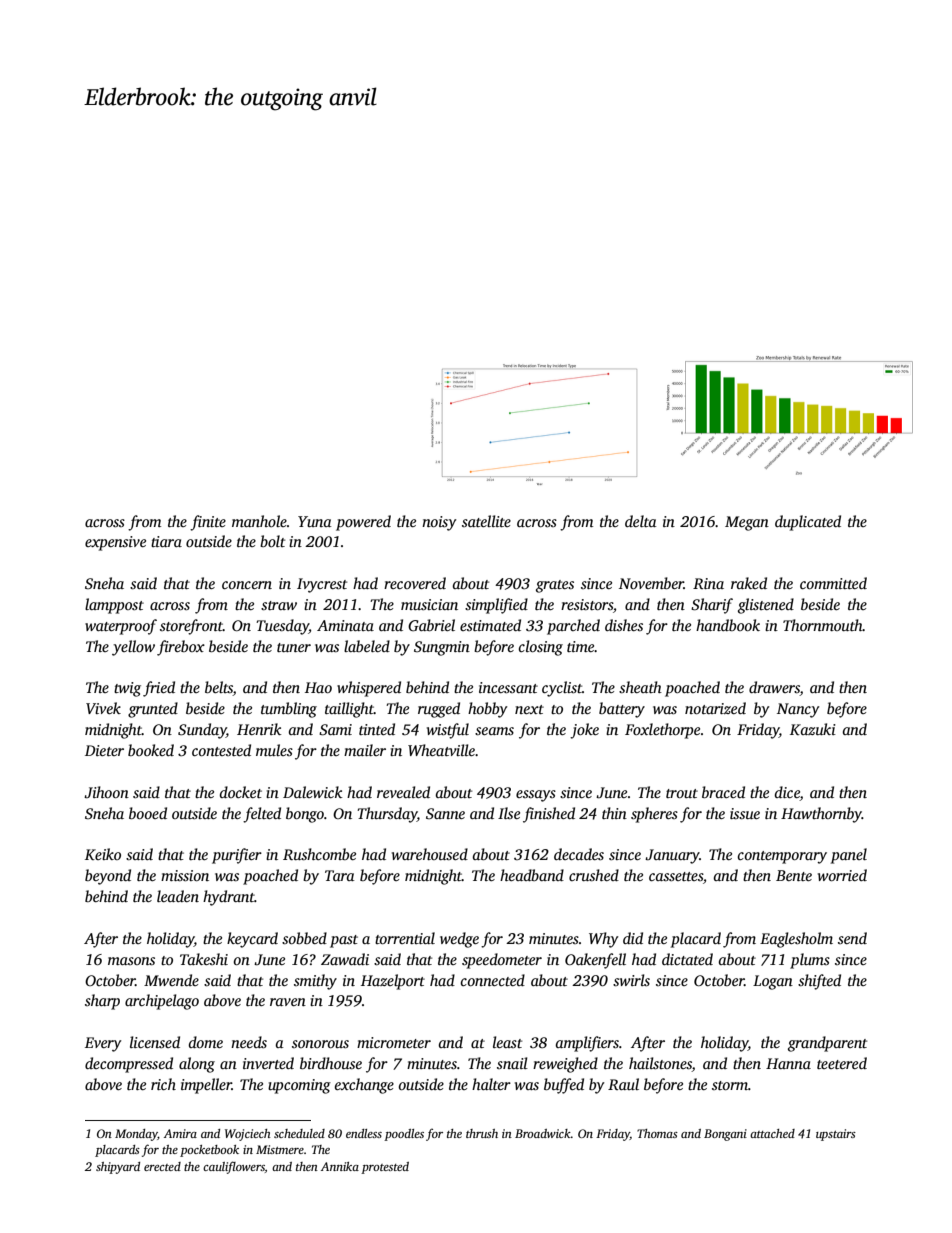 The width and height of the screenshot is (952, 1233). Describe the element at coordinates (836, 1135) in the screenshot. I see `upstairs` at that location.
